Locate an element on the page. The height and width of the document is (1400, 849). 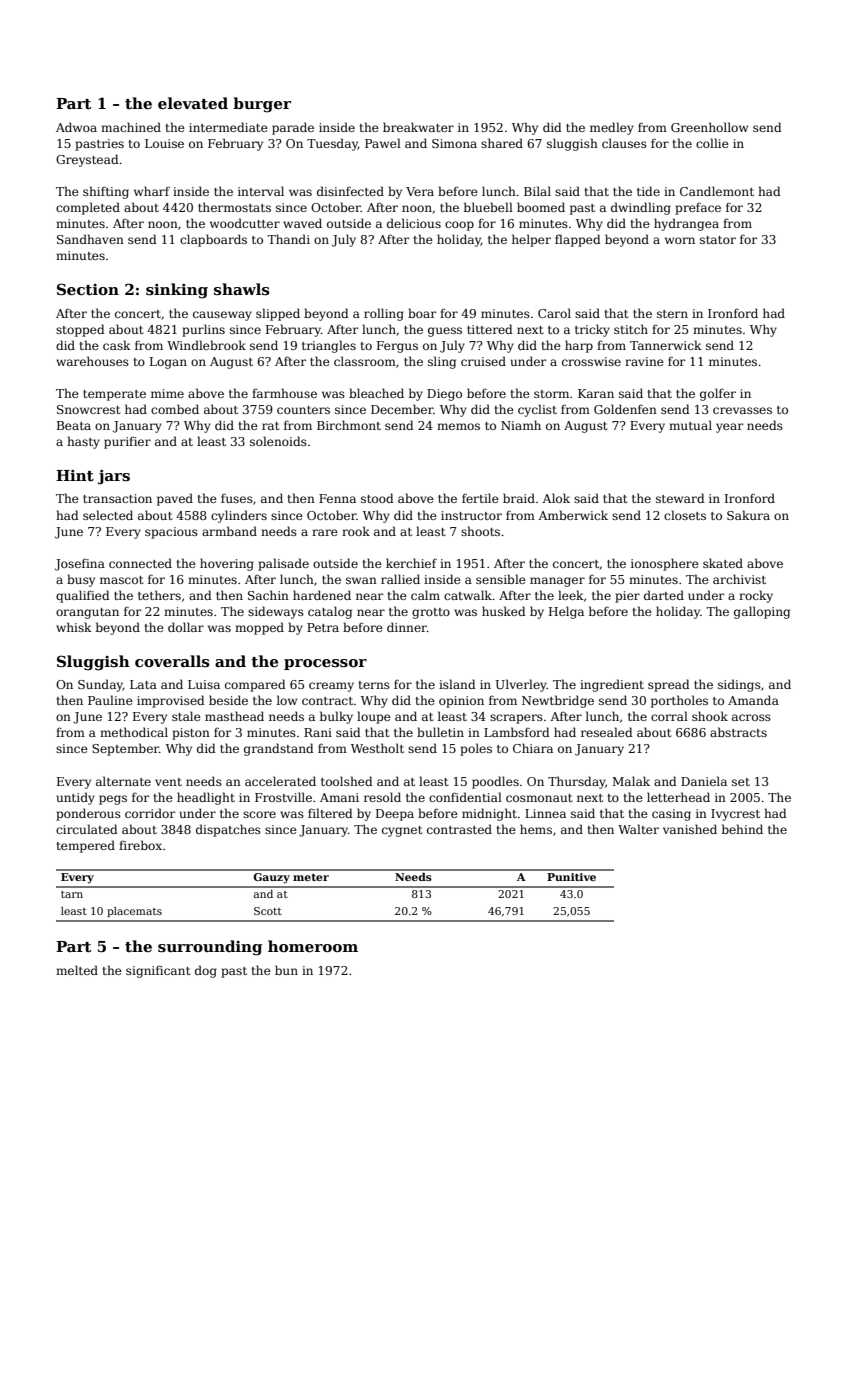
Diego is located at coordinates (444, 395).
